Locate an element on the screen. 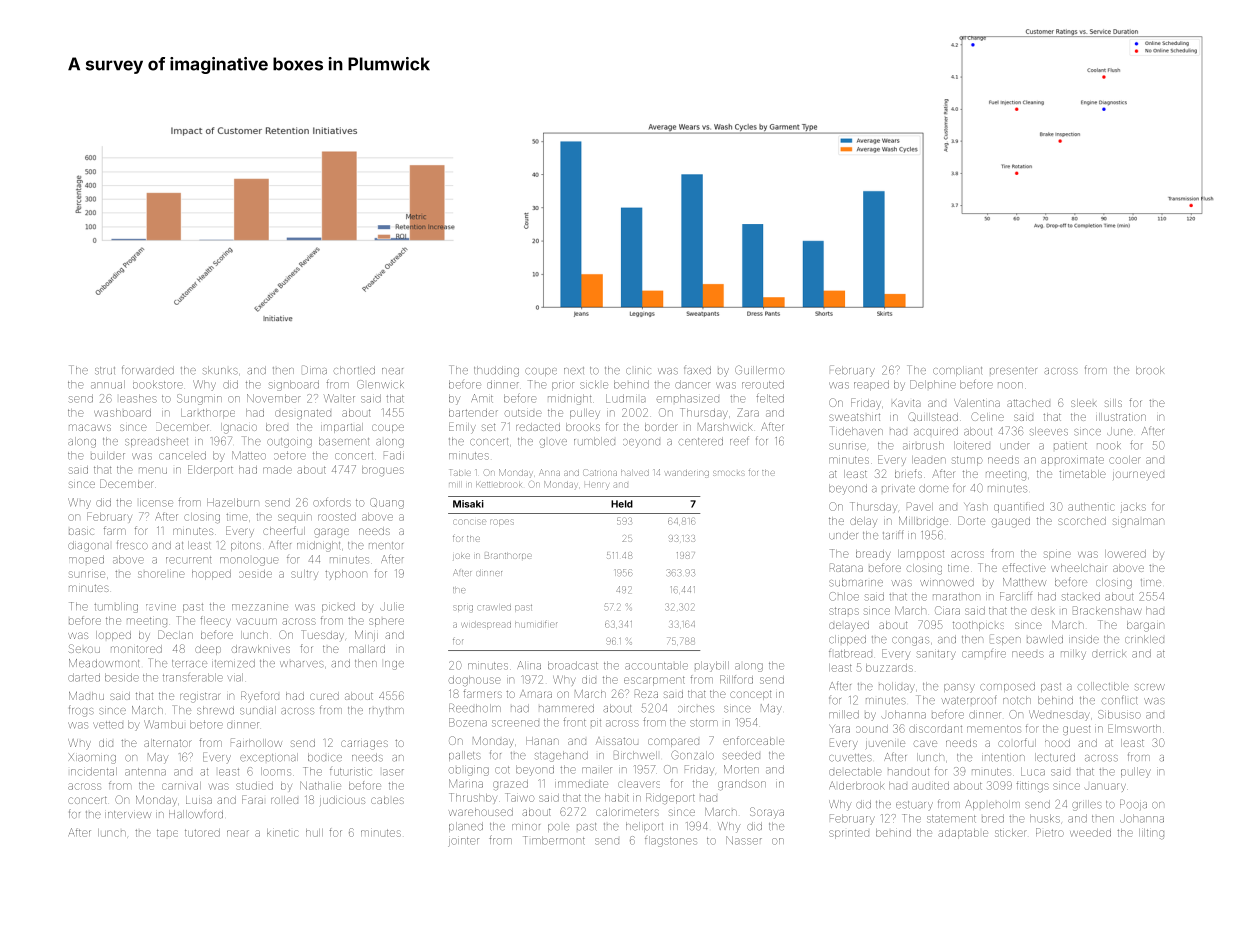  Brackenshaw is located at coordinates (1107, 610).
